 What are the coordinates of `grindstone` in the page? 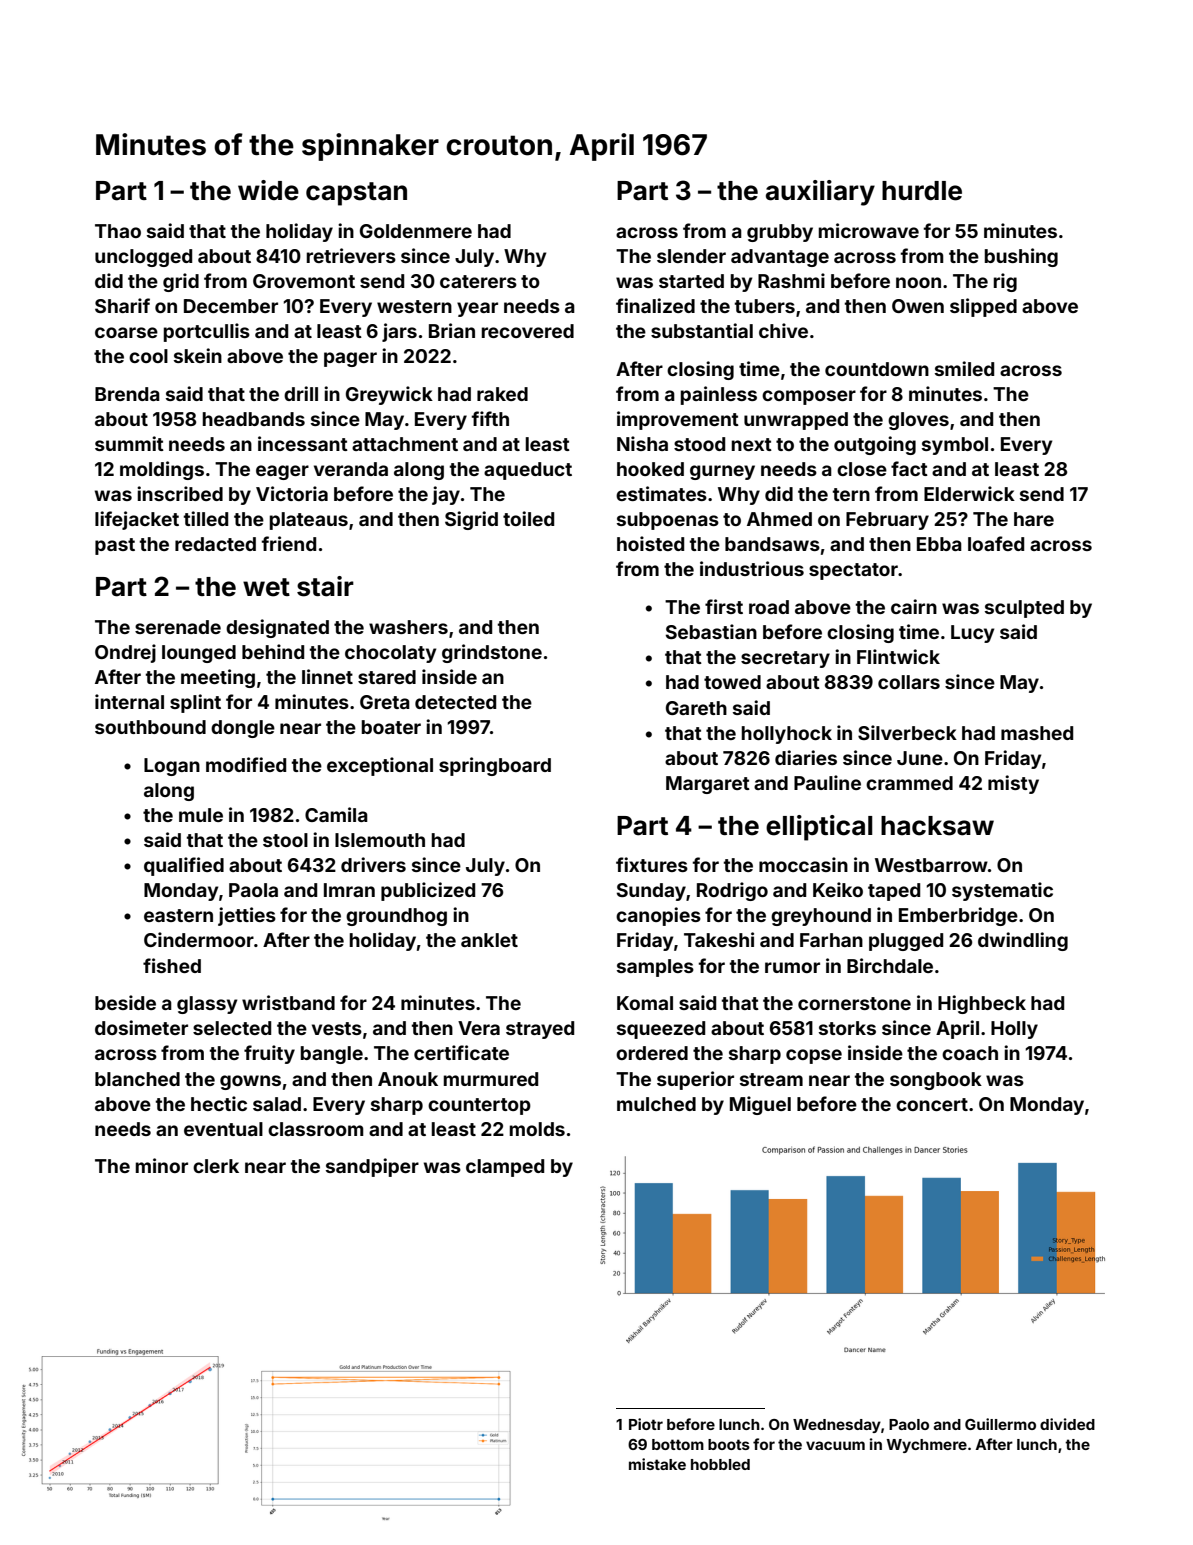 It's located at (492, 653).
